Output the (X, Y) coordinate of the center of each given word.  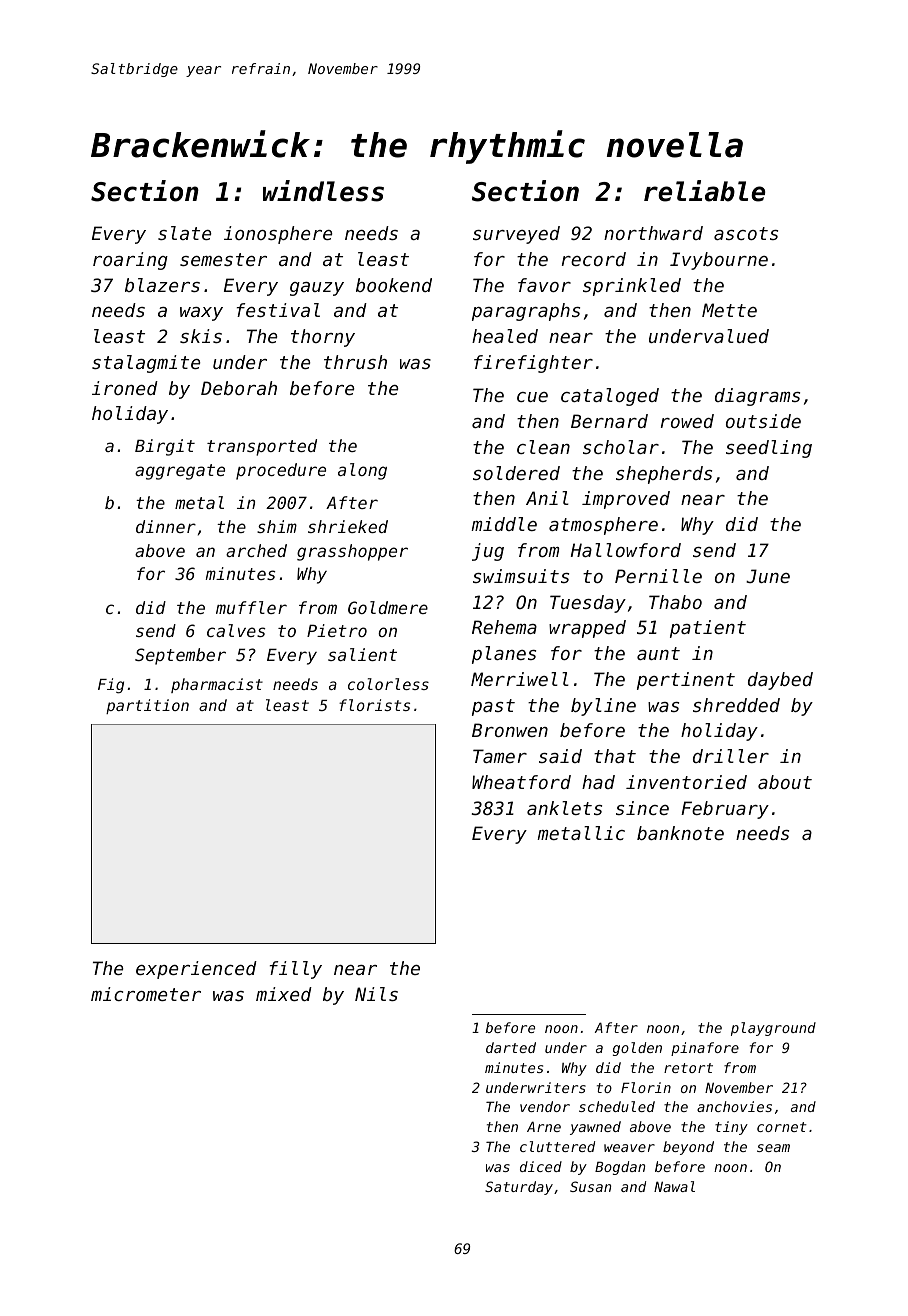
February (725, 810)
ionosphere (278, 235)
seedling (769, 449)
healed (505, 336)
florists (374, 705)
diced (541, 1166)
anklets (564, 808)
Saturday (519, 1188)
